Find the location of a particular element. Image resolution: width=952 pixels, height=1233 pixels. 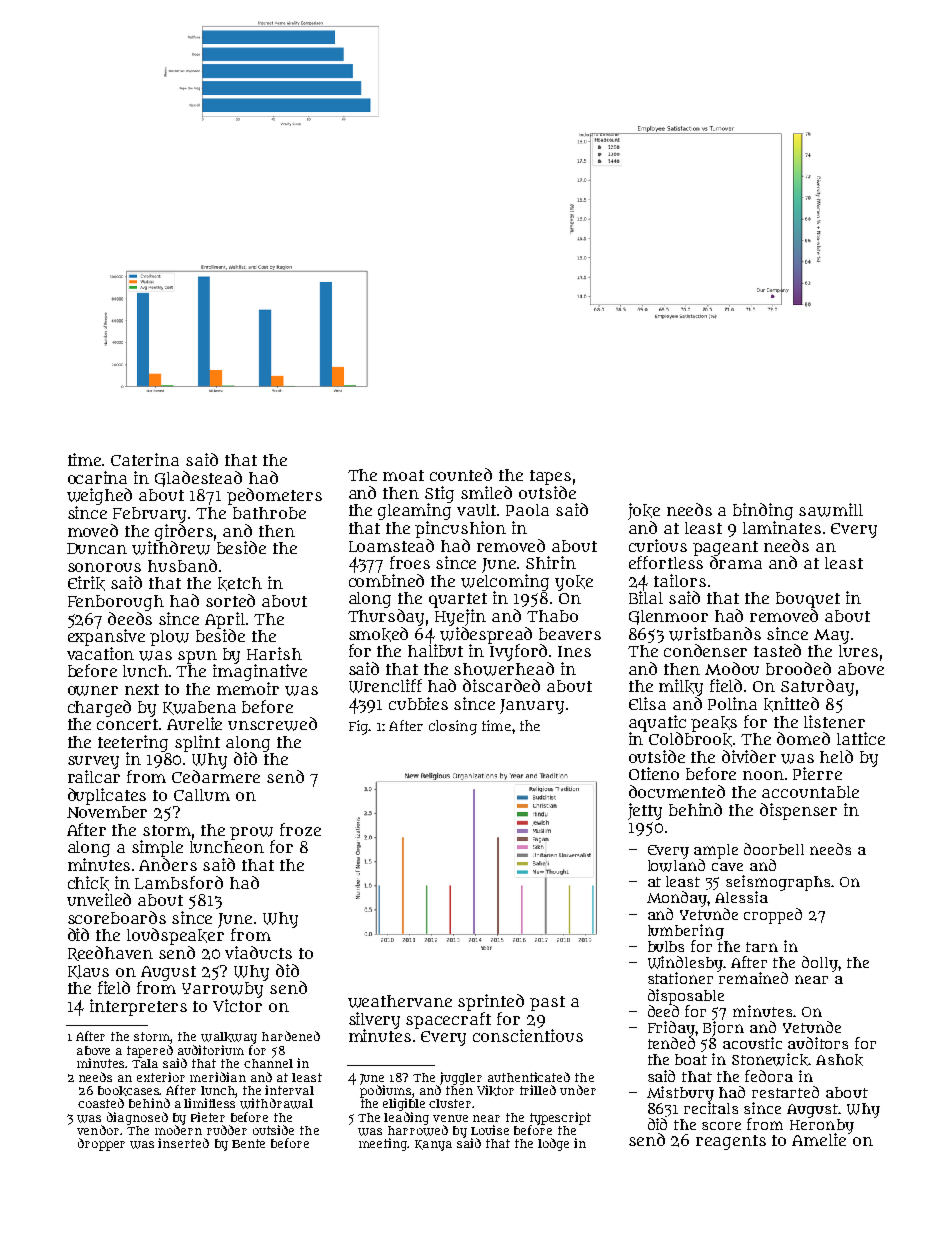

Gladestead is located at coordinates (198, 479).
